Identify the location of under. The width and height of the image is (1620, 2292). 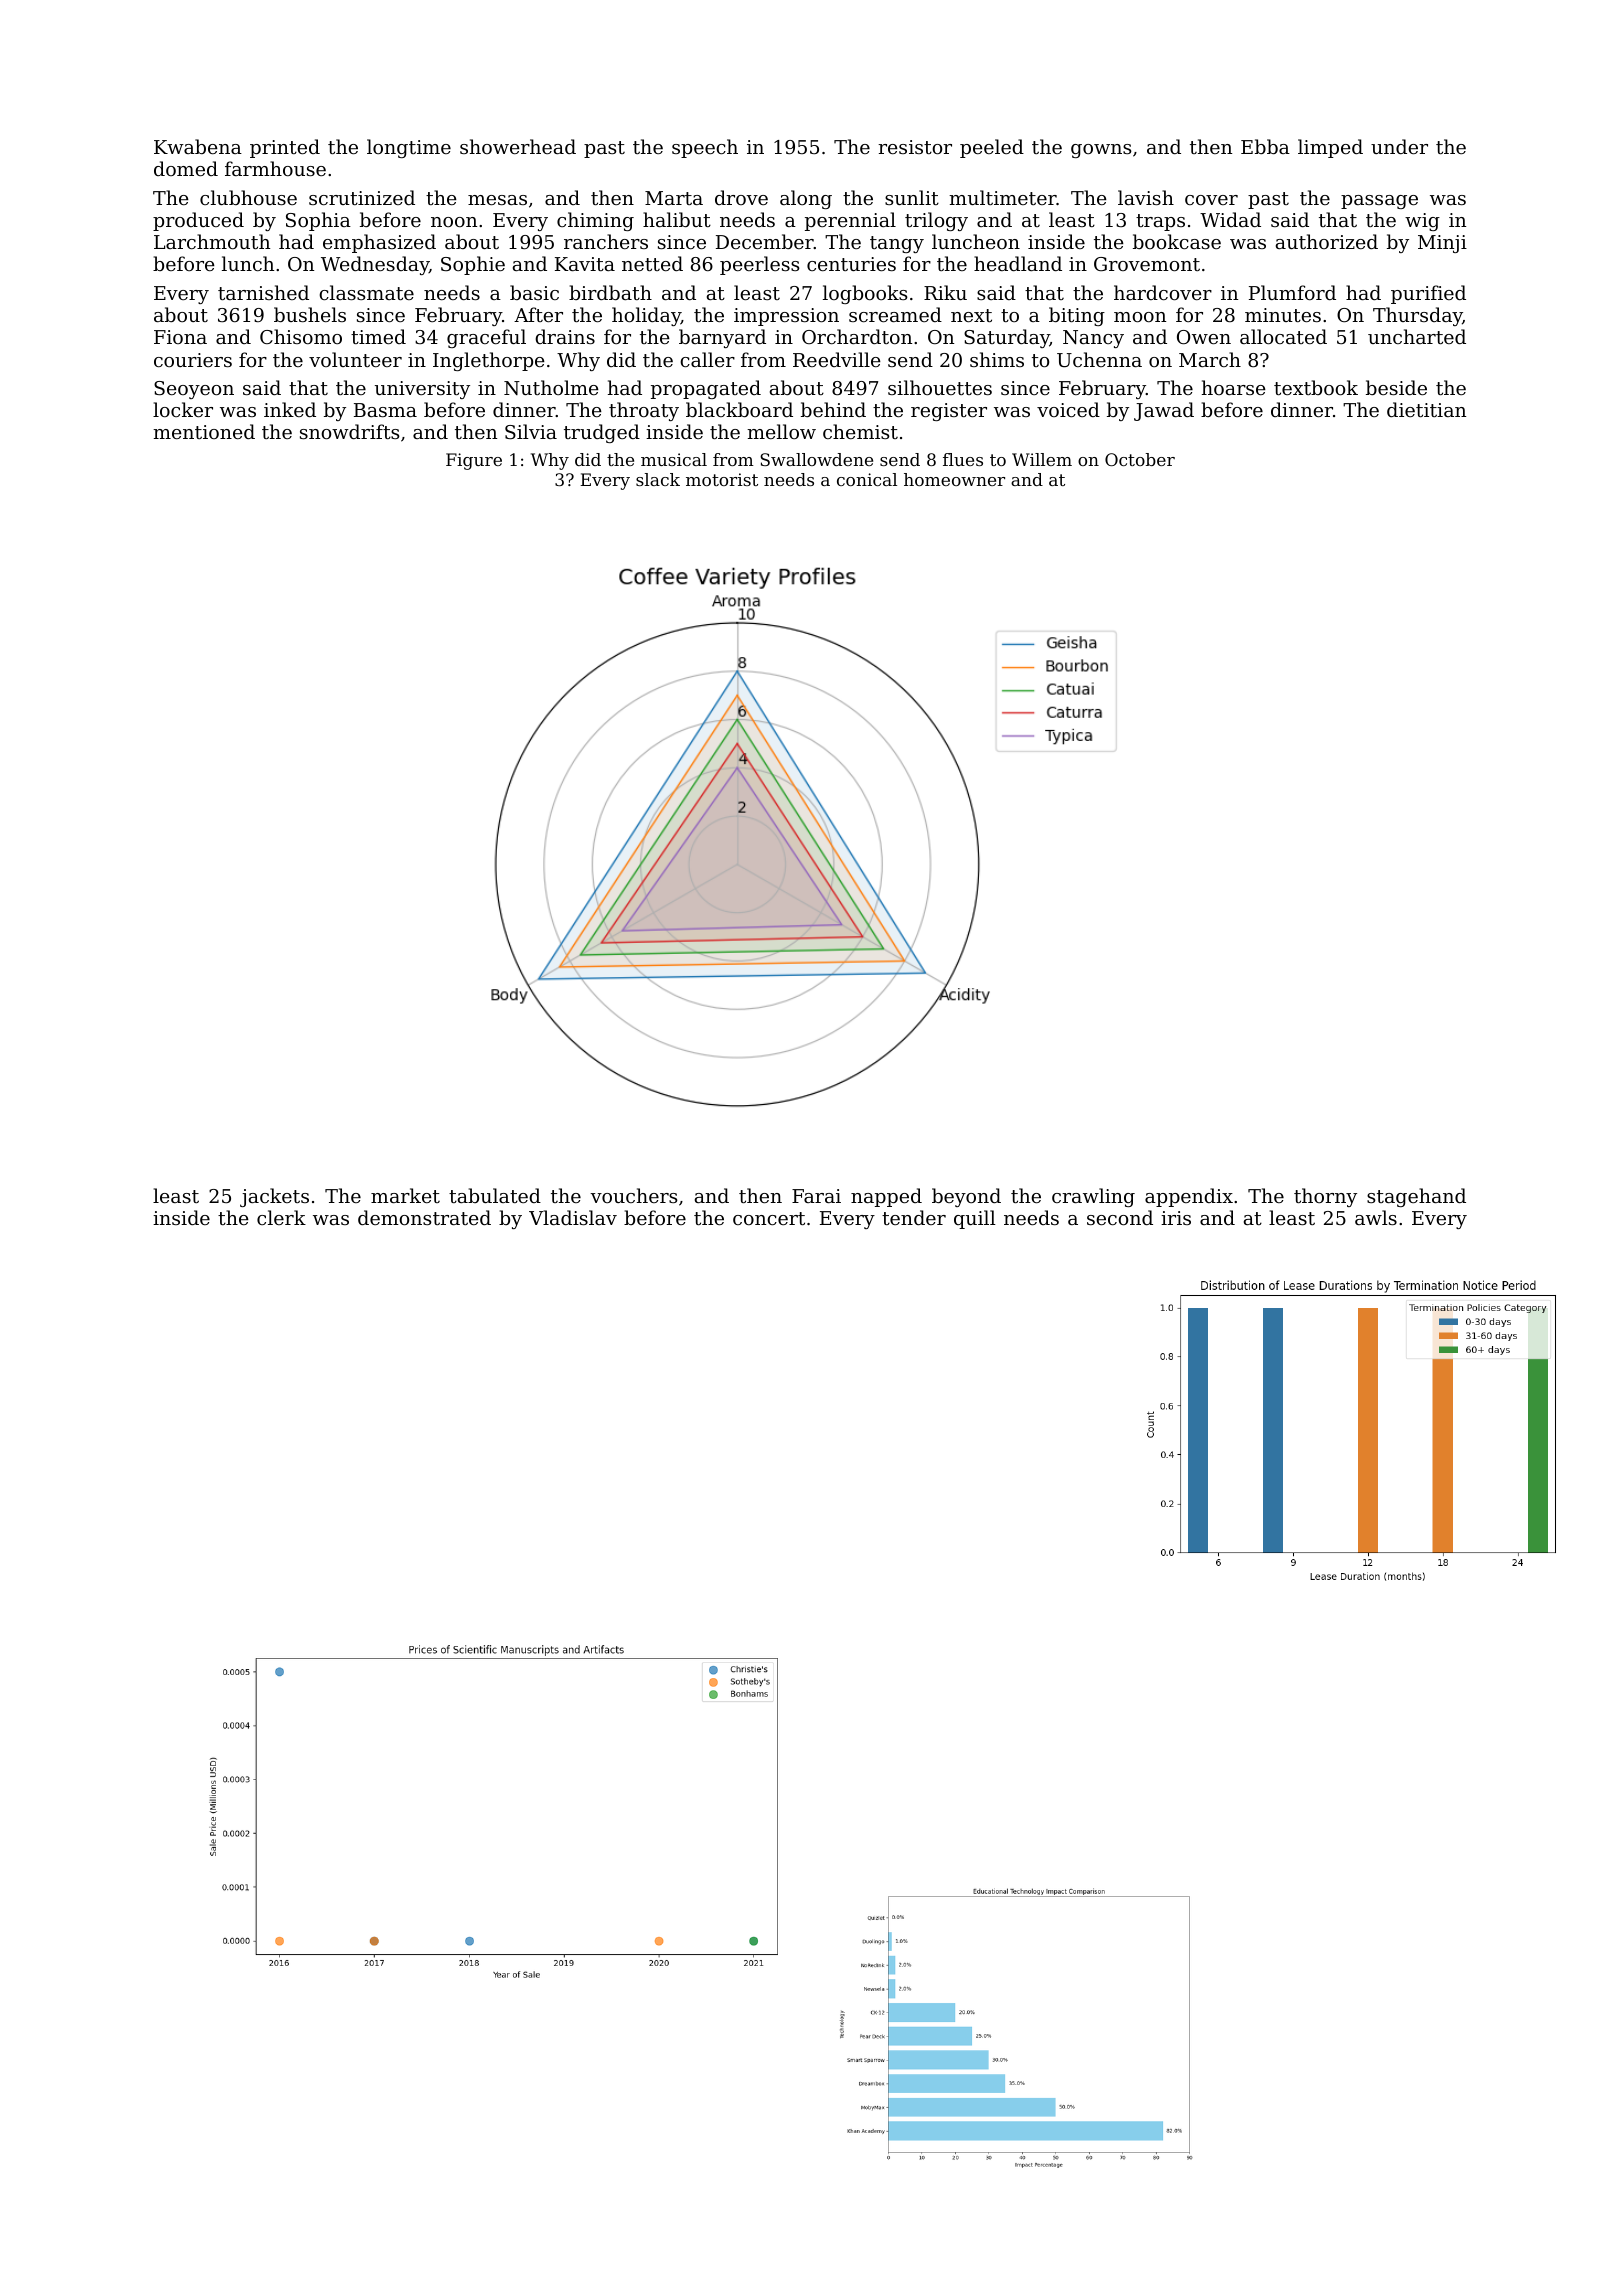
(1399, 146).
